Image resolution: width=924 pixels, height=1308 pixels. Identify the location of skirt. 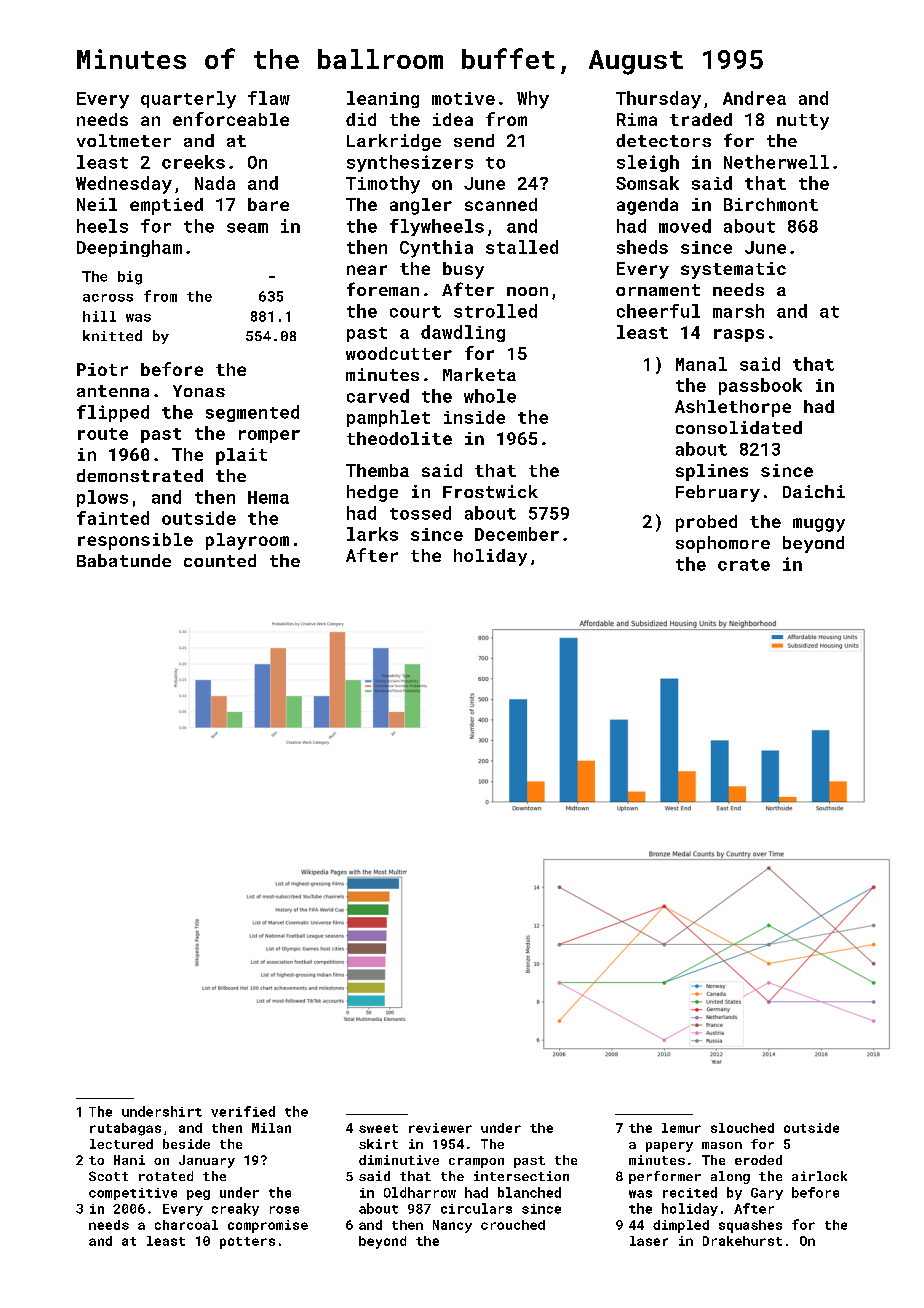
(378, 1144).
